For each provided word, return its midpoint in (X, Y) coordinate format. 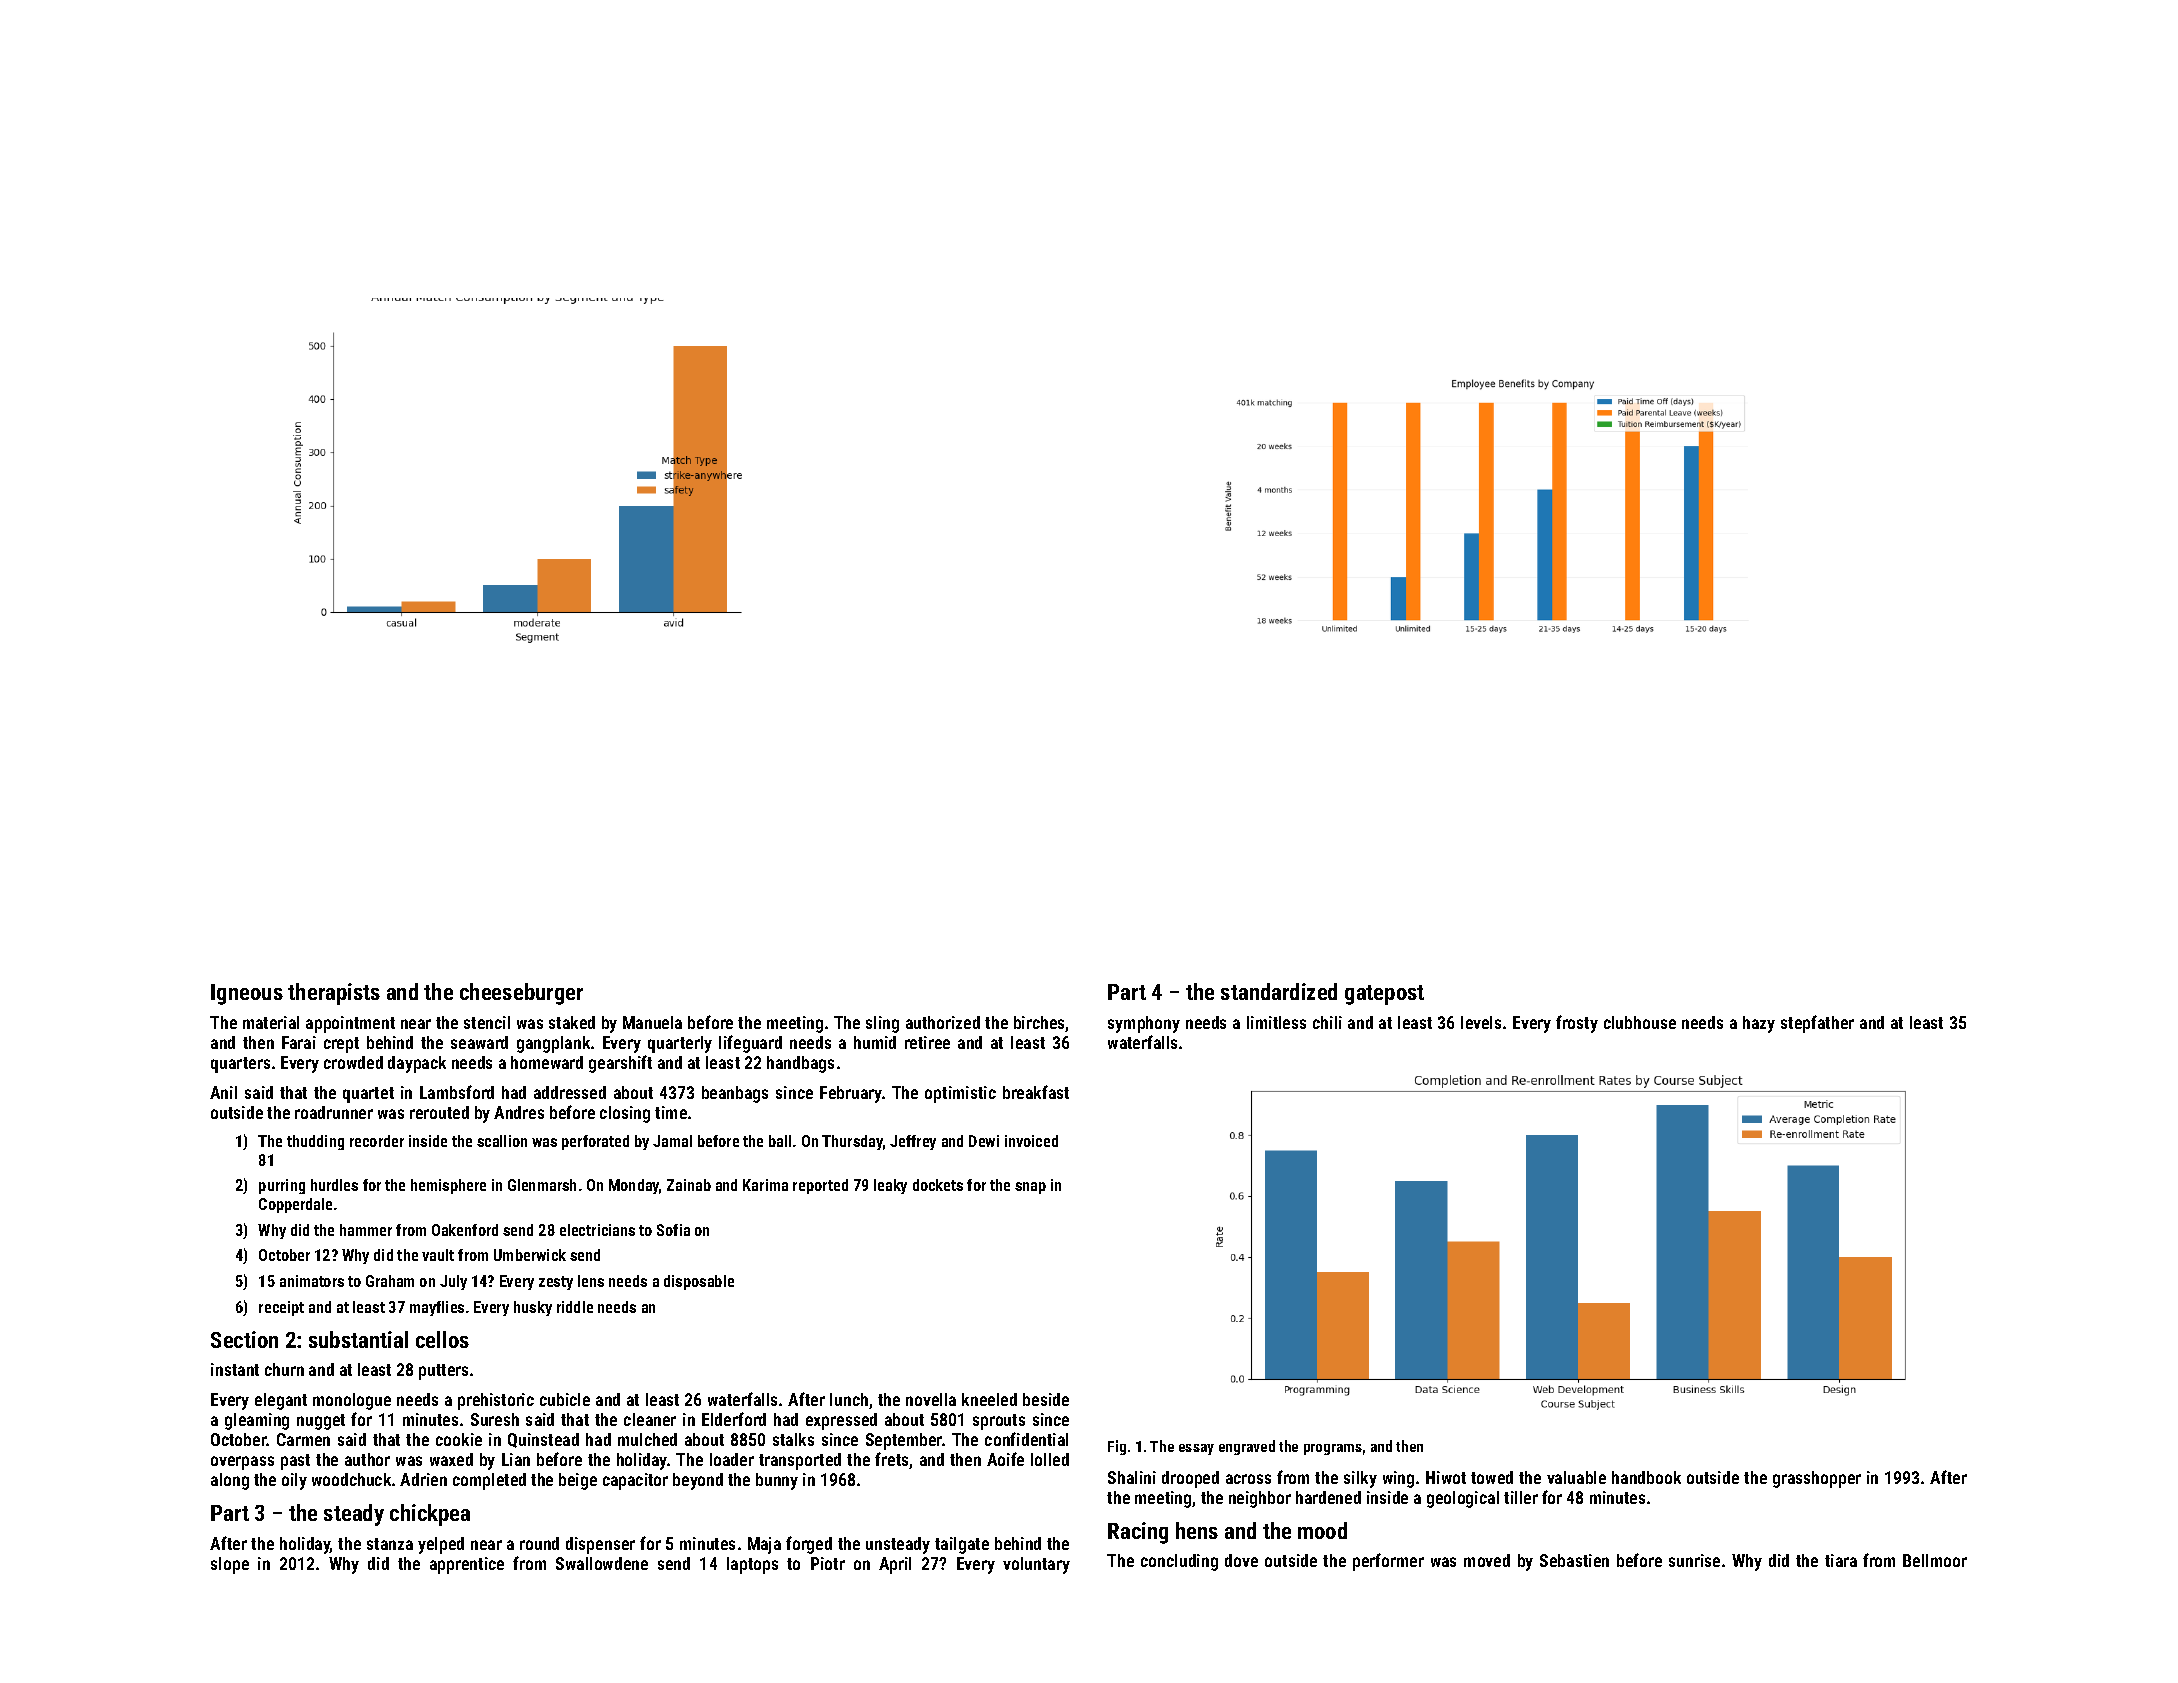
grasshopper (1817, 1479)
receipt (281, 1308)
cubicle (565, 1399)
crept (341, 1045)
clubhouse (1640, 1022)
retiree (927, 1042)
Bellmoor (1935, 1560)
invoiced (1031, 1141)
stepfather (1817, 1024)
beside (1046, 1399)
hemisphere (448, 1186)
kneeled (989, 1399)
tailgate (962, 1545)
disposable (699, 1282)
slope (230, 1565)
